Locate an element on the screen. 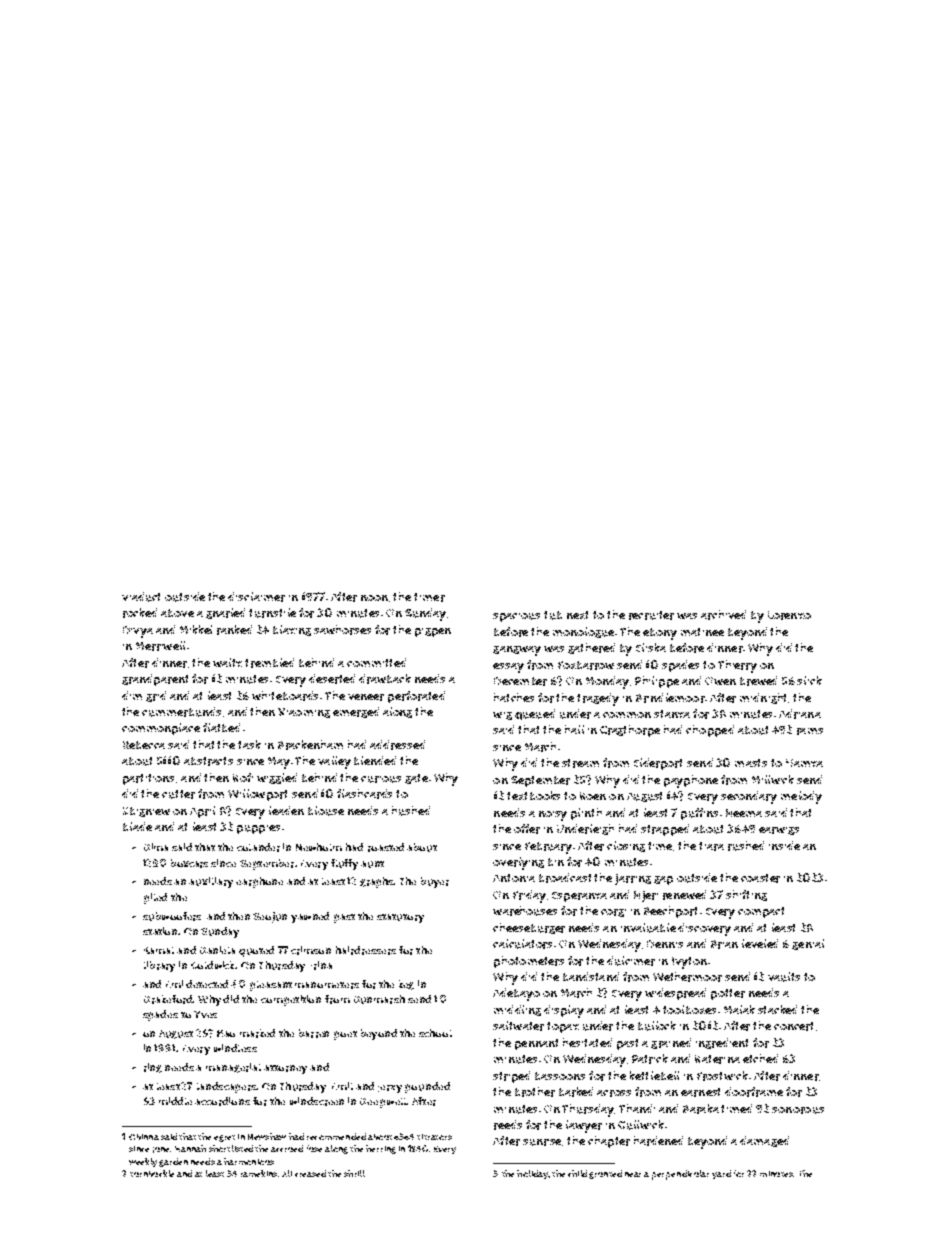  Brian is located at coordinates (724, 944).
